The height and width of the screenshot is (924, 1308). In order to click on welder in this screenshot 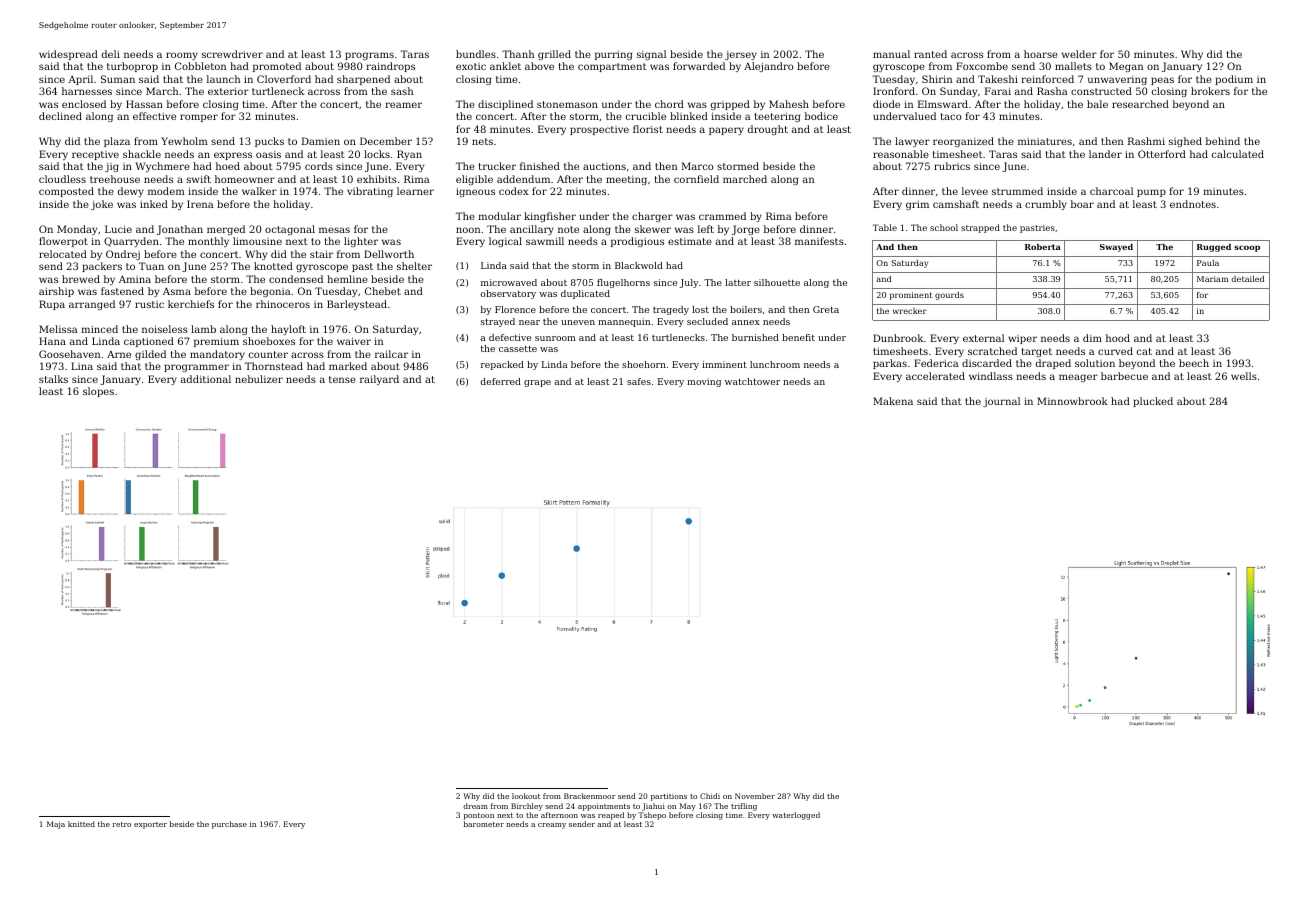, I will do `click(1079, 54)`.
